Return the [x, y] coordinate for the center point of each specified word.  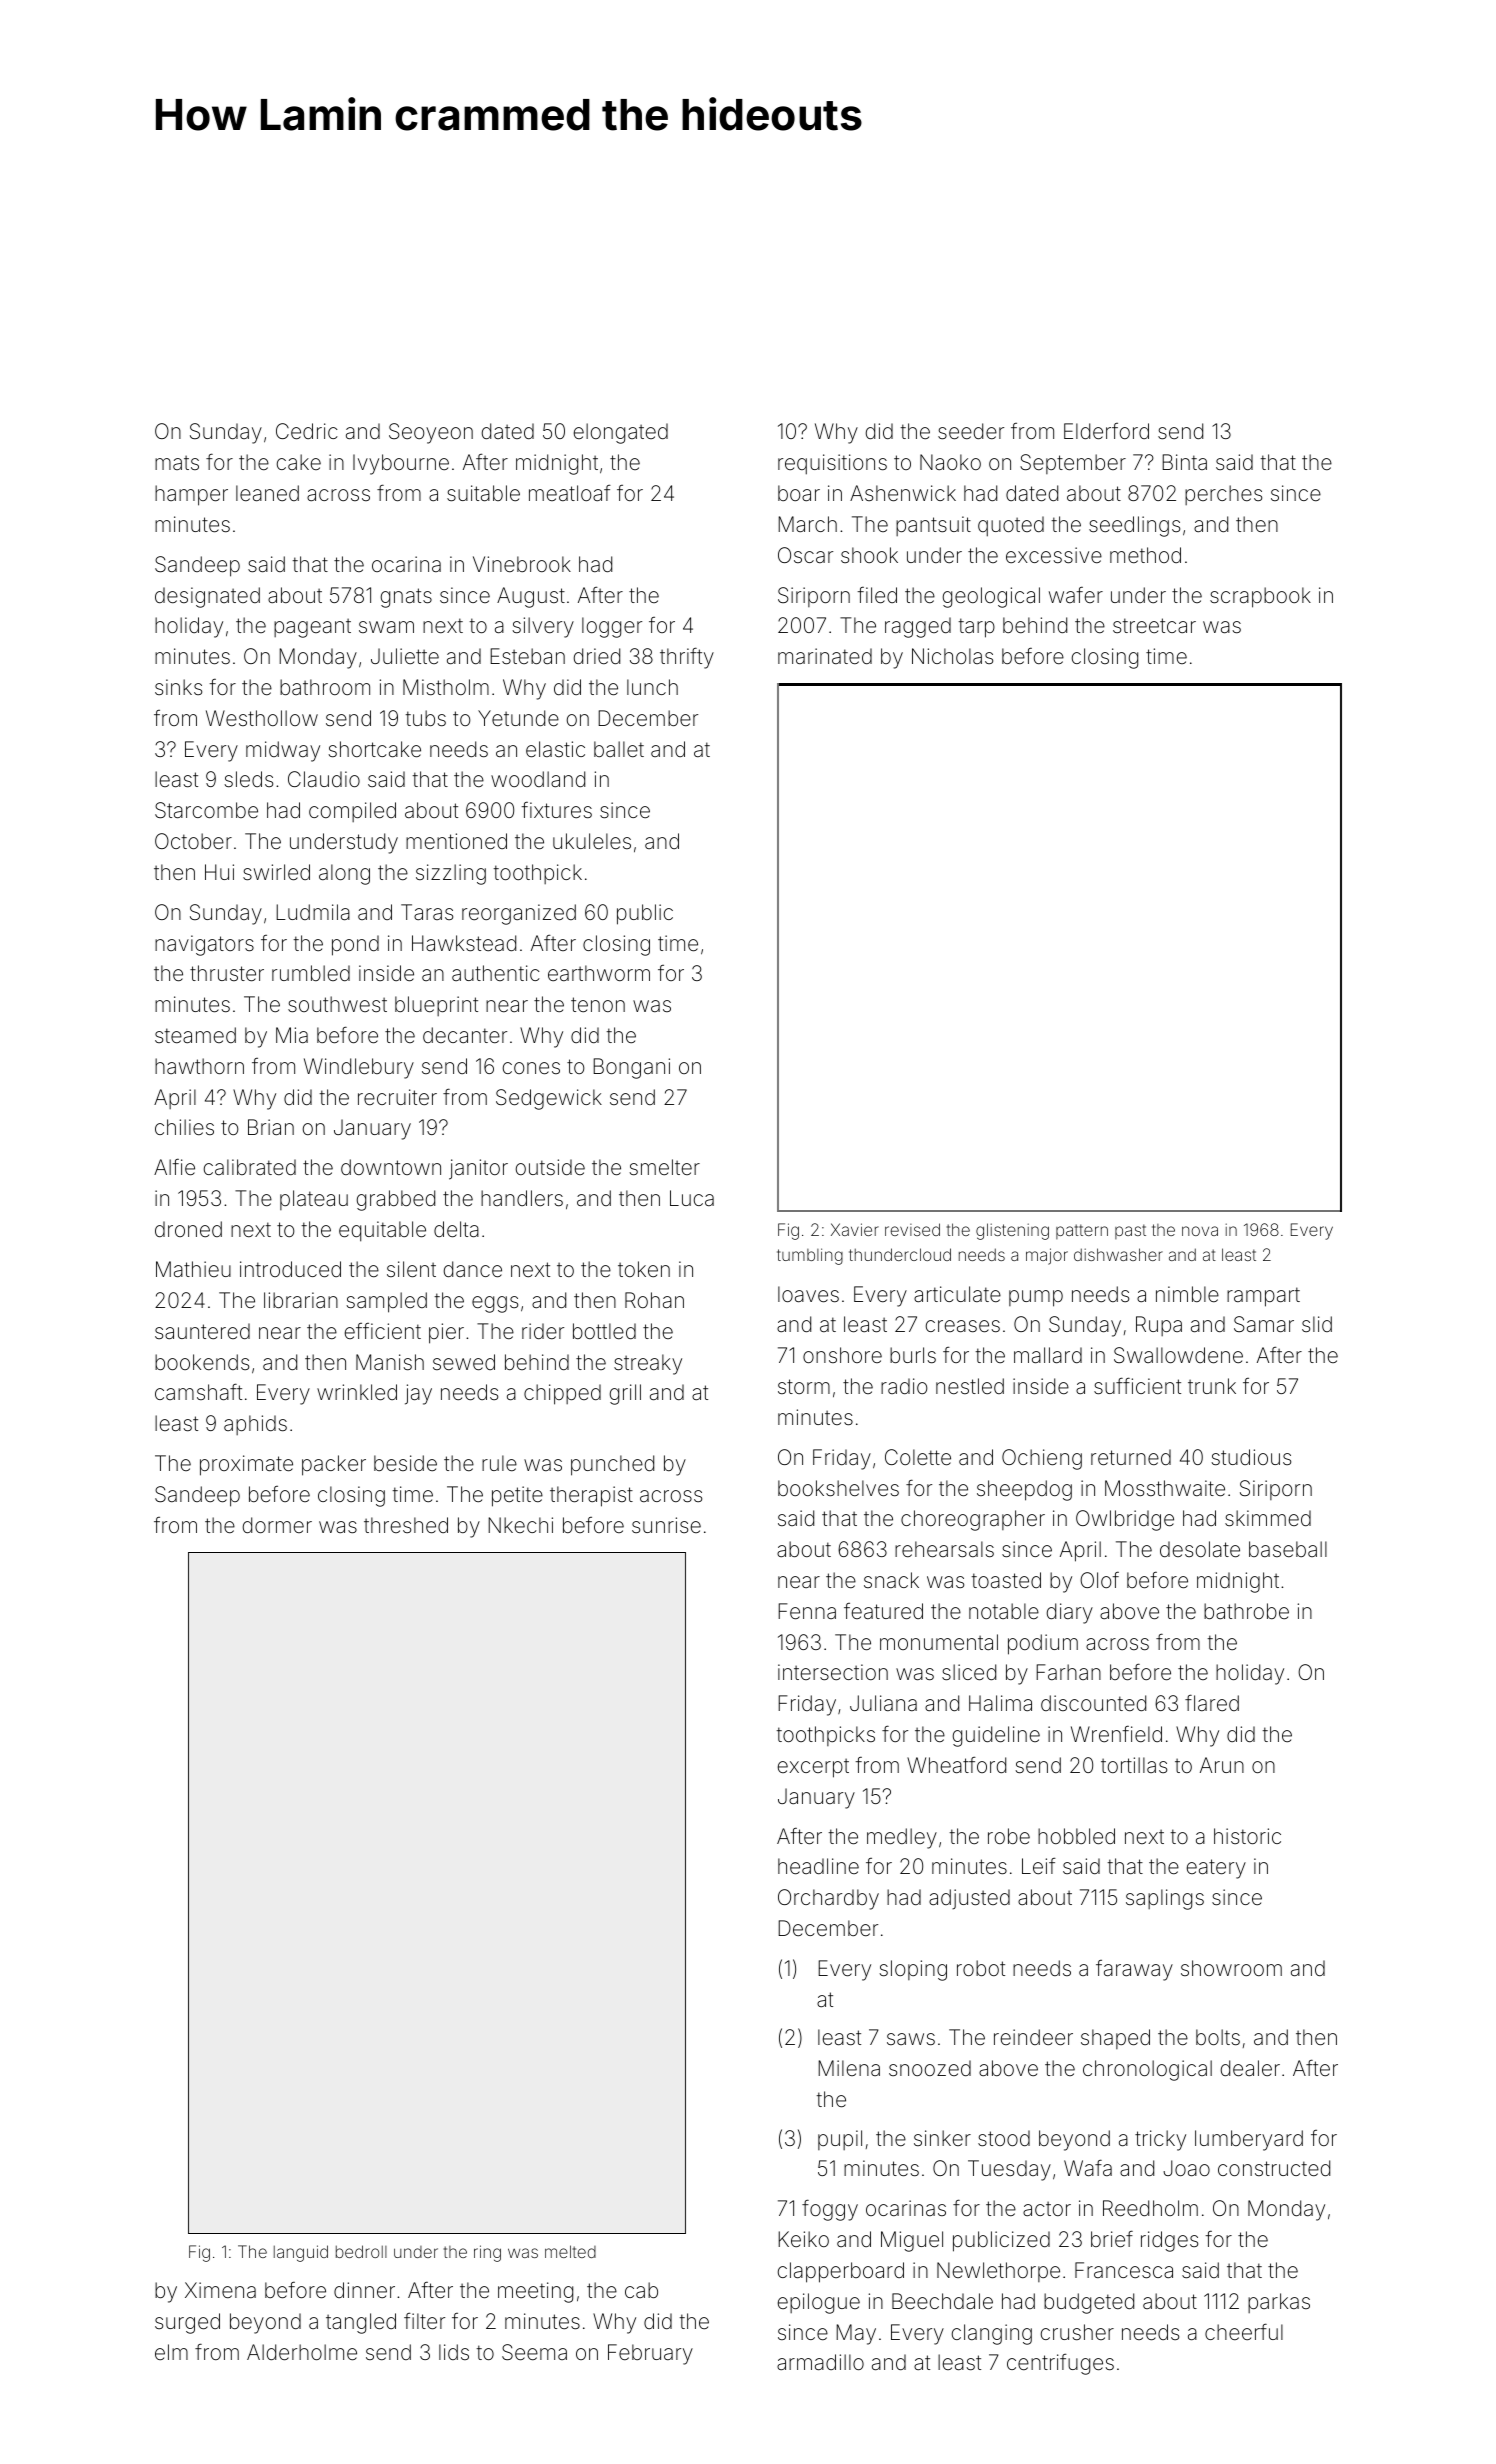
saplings [1165, 1899]
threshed [406, 1525]
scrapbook [1260, 597]
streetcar [1154, 625]
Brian [271, 1127]
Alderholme [302, 2352]
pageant [312, 628]
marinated [825, 656]
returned [1131, 1457]
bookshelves [838, 1488]
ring [487, 2253]
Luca [692, 1198]
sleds [248, 779]
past [1130, 1231]
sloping [913, 1970]
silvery [543, 627]
